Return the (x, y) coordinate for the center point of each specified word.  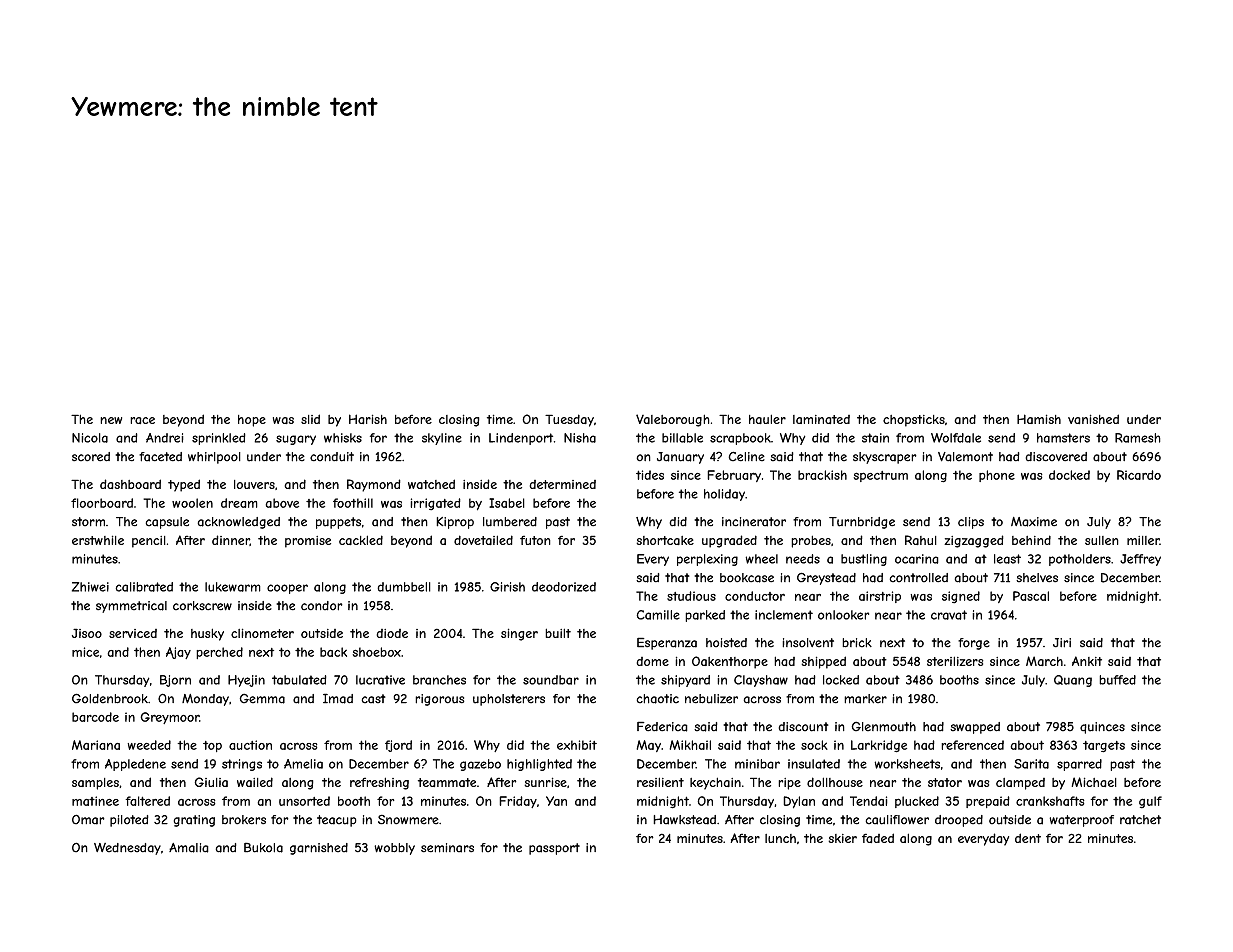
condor (322, 606)
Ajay (178, 653)
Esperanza (667, 643)
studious (691, 596)
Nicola (90, 438)
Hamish (1039, 419)
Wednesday (127, 849)
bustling (864, 560)
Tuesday (569, 420)
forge (974, 644)
